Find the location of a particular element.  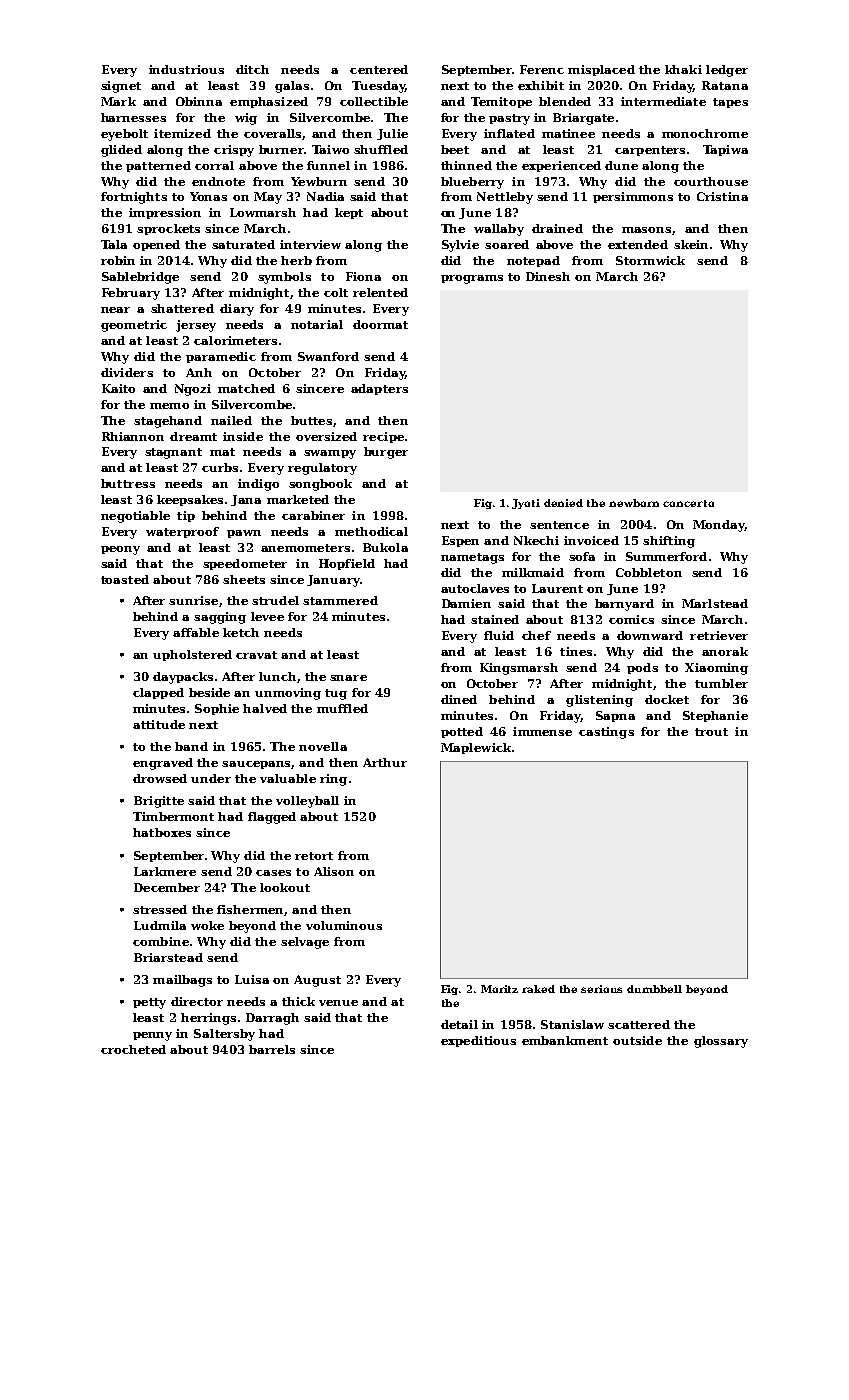

Monday is located at coordinates (719, 526).
